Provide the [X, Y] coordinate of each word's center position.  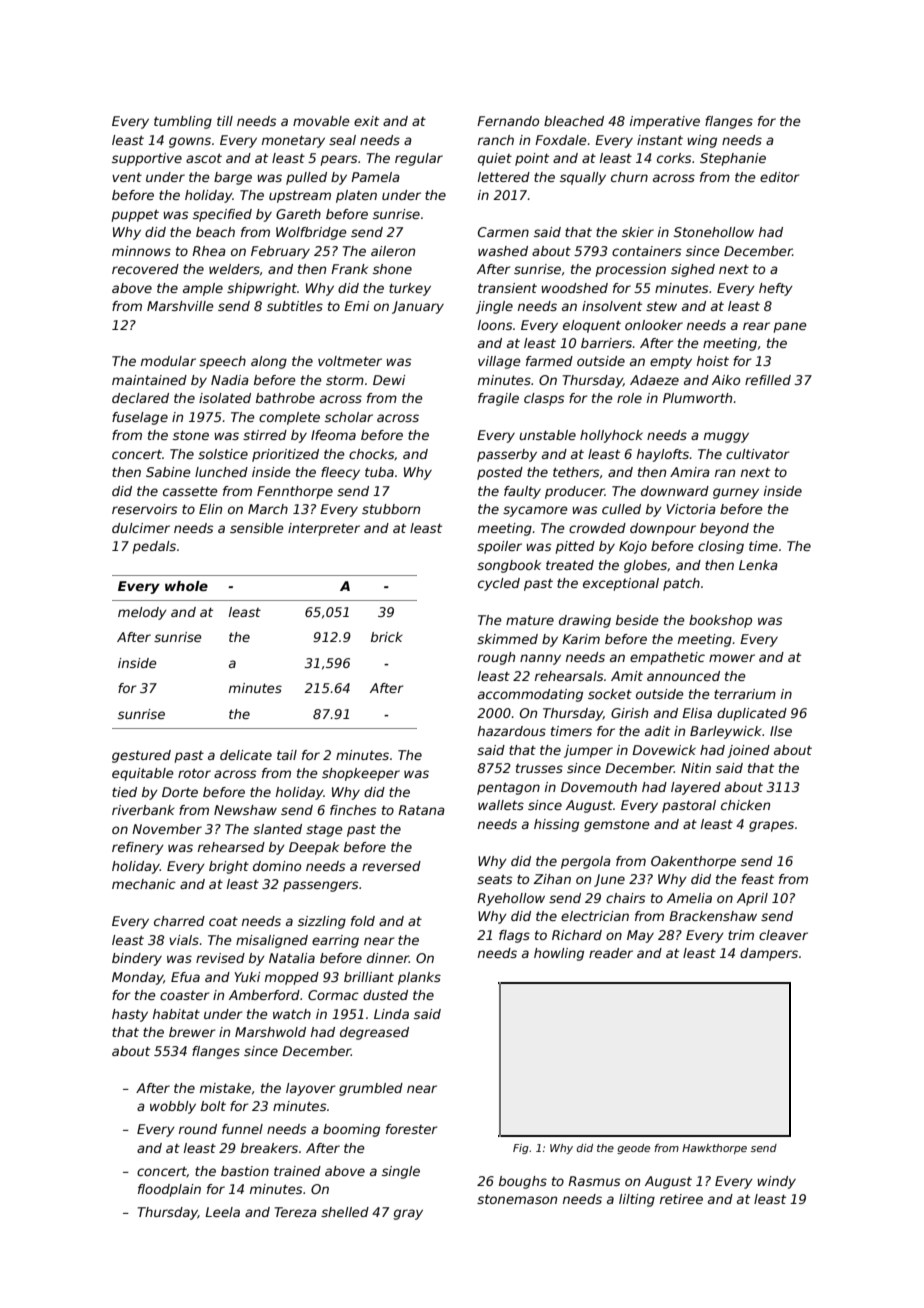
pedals [154, 547]
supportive [147, 159]
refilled [768, 380]
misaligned [272, 941]
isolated [225, 398]
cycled [499, 584]
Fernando [508, 121]
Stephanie [733, 159]
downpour [663, 529]
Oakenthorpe [693, 862]
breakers [269, 1148]
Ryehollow [511, 899]
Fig [521, 1149]
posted [500, 473]
